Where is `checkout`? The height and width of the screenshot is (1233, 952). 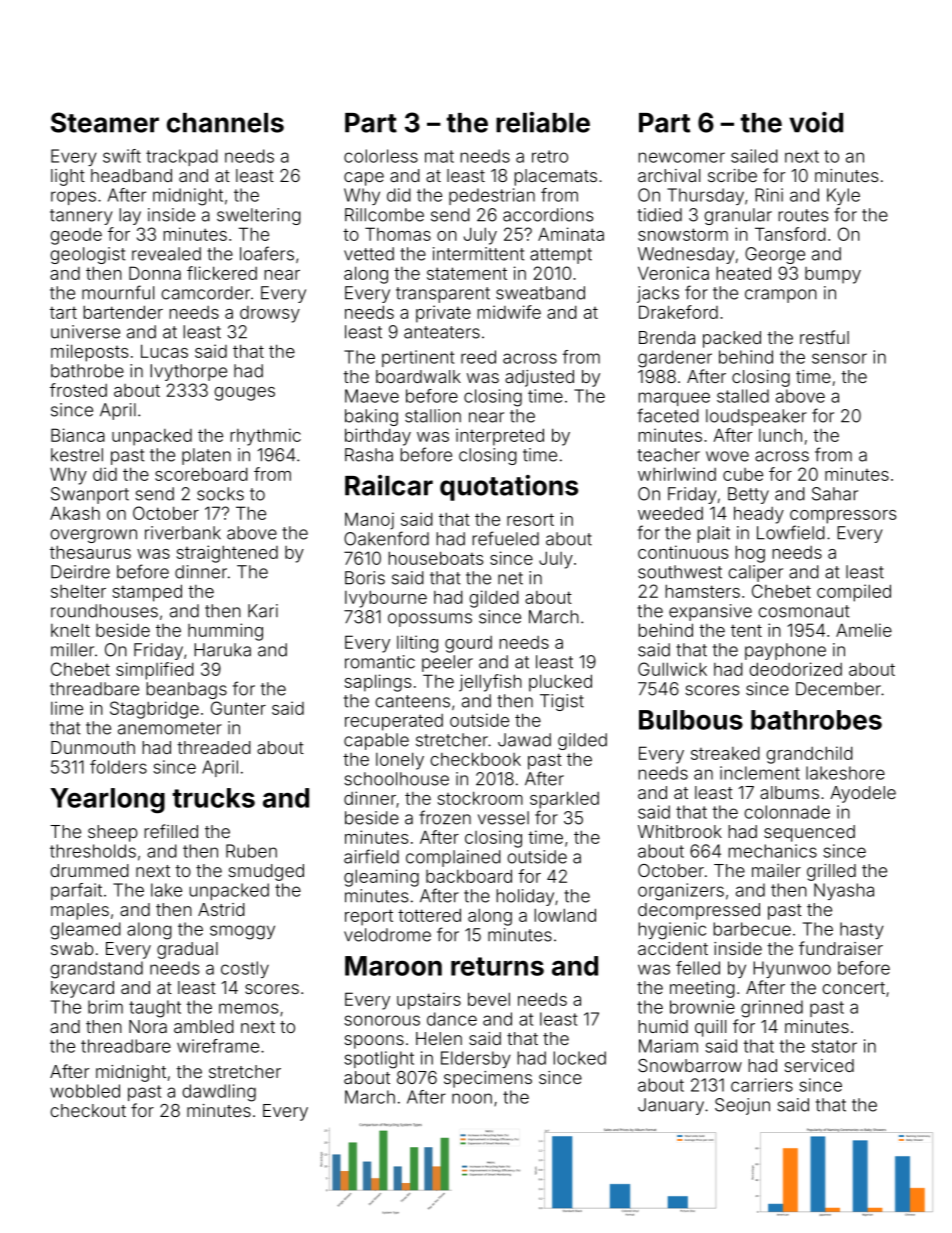
checkout is located at coordinates (88, 1110).
